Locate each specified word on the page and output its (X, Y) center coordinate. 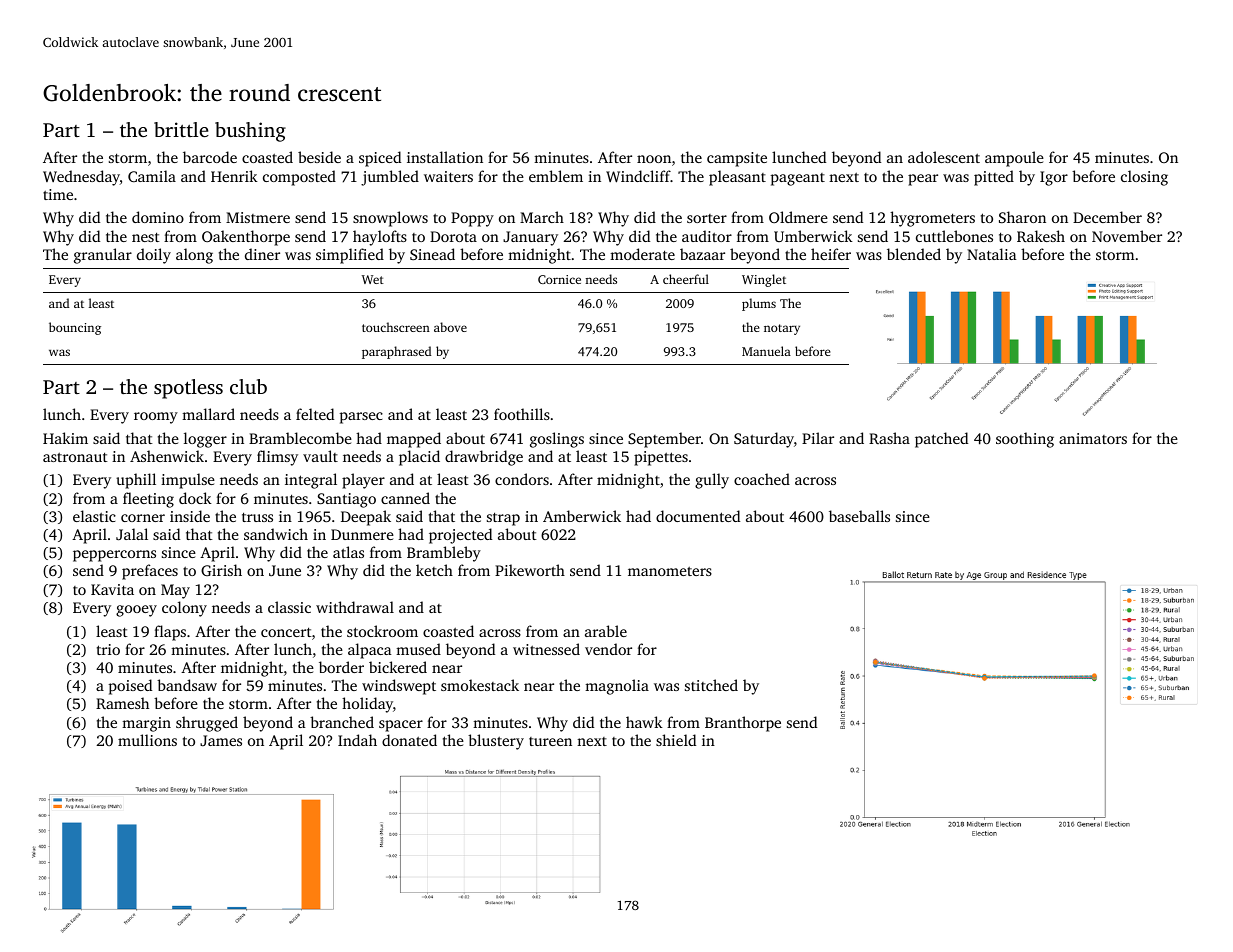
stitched (711, 685)
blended (914, 254)
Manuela (766, 351)
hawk (644, 722)
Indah (357, 740)
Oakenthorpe (246, 238)
